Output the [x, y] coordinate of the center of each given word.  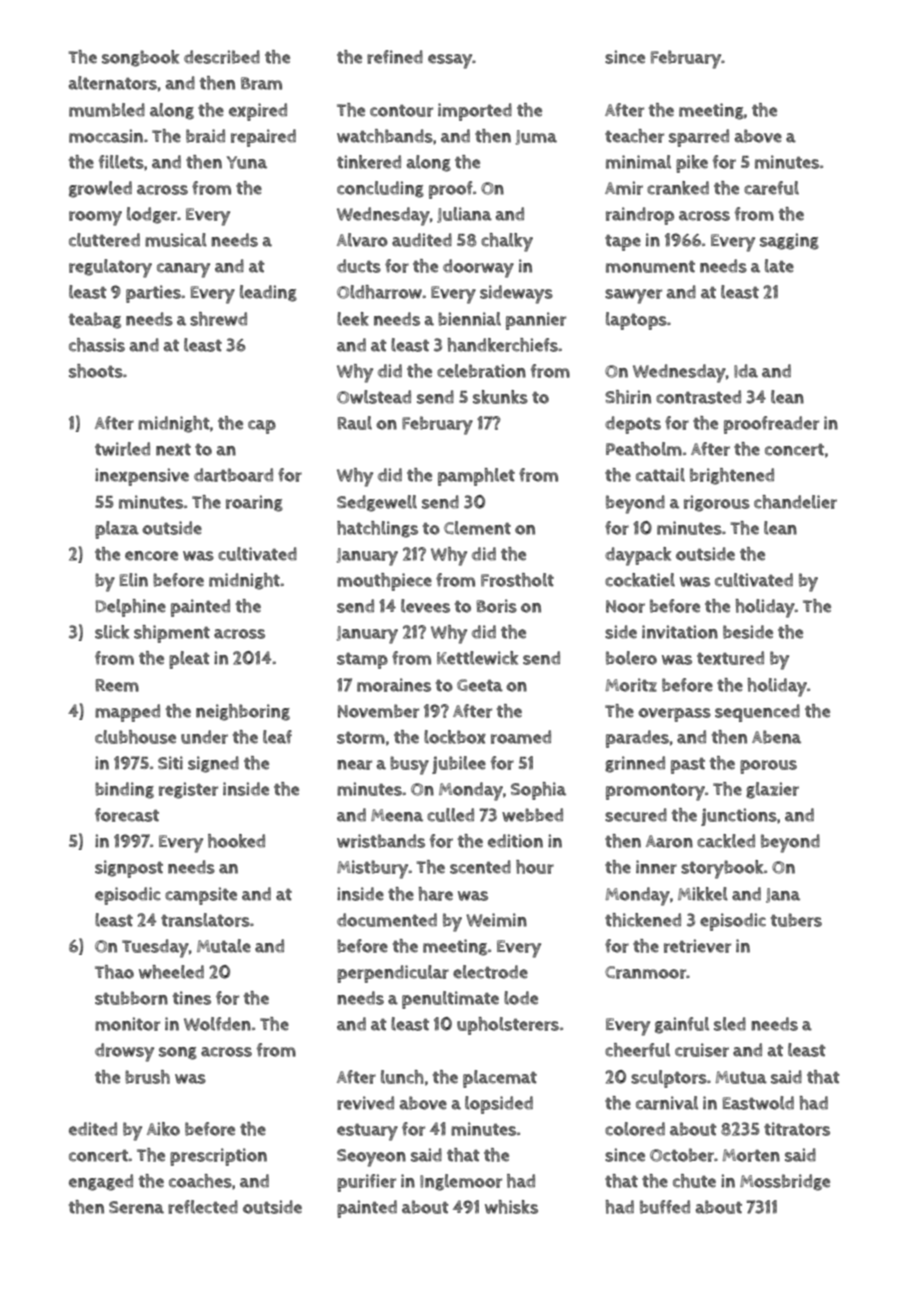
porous [768, 767]
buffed [665, 1207]
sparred [699, 138]
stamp [362, 660]
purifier [366, 1183]
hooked [236, 841]
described [222, 57]
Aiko [163, 1129]
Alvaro [362, 240]
